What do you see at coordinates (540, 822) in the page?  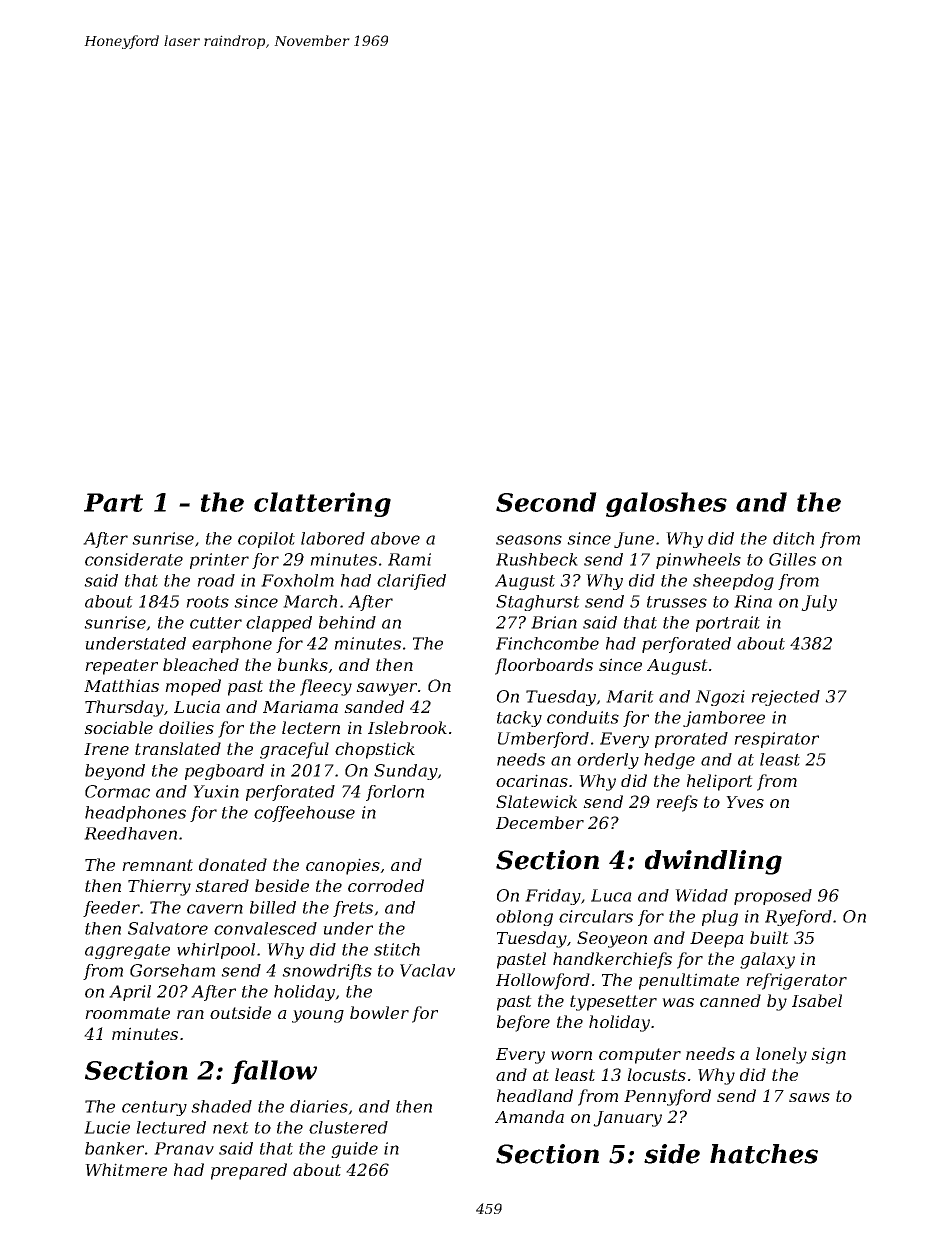 I see `December` at bounding box center [540, 822].
